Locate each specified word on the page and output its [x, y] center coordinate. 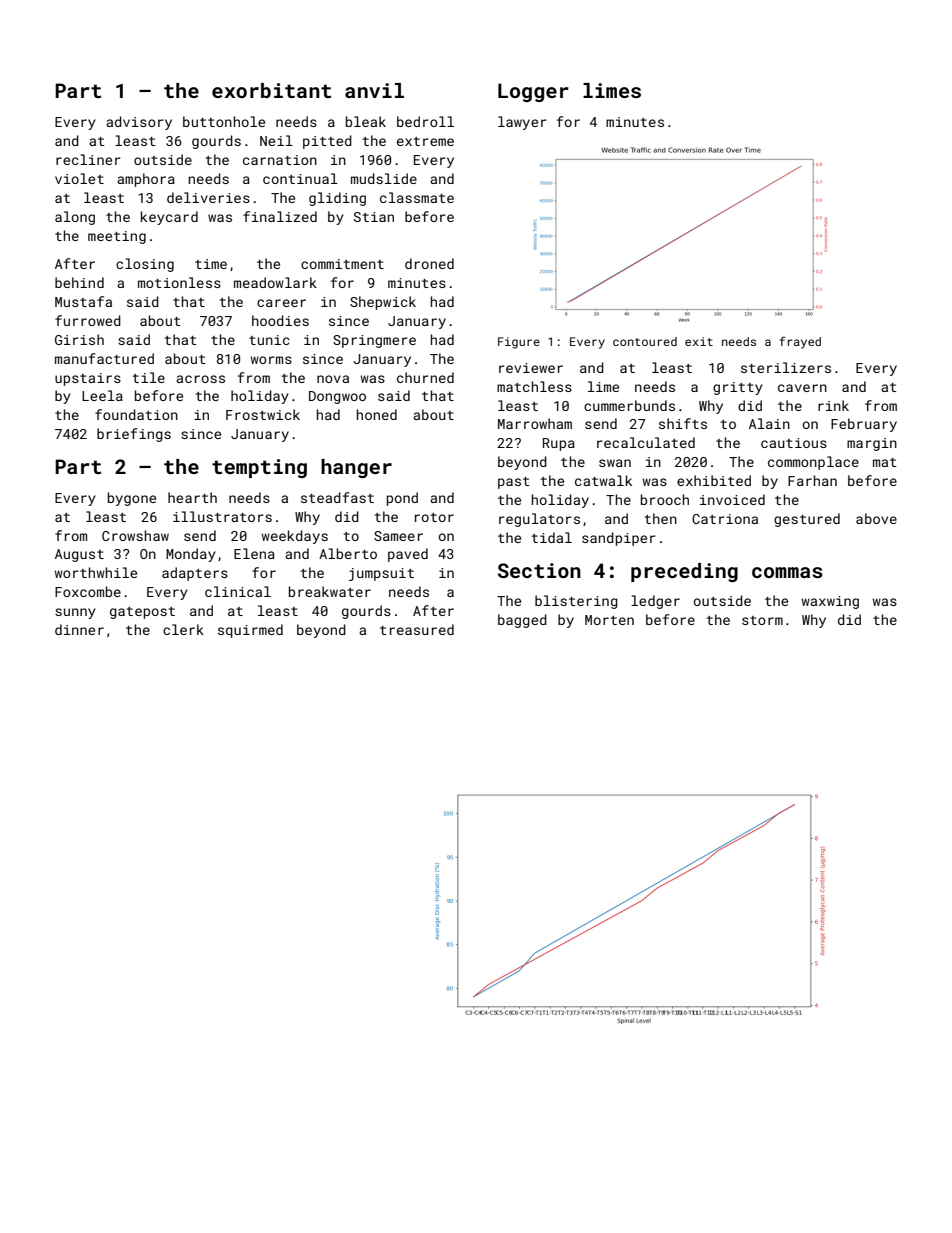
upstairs [88, 379]
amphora [146, 180]
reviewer [531, 368]
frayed [800, 342]
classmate [417, 197]
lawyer [522, 123]
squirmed [250, 631]
